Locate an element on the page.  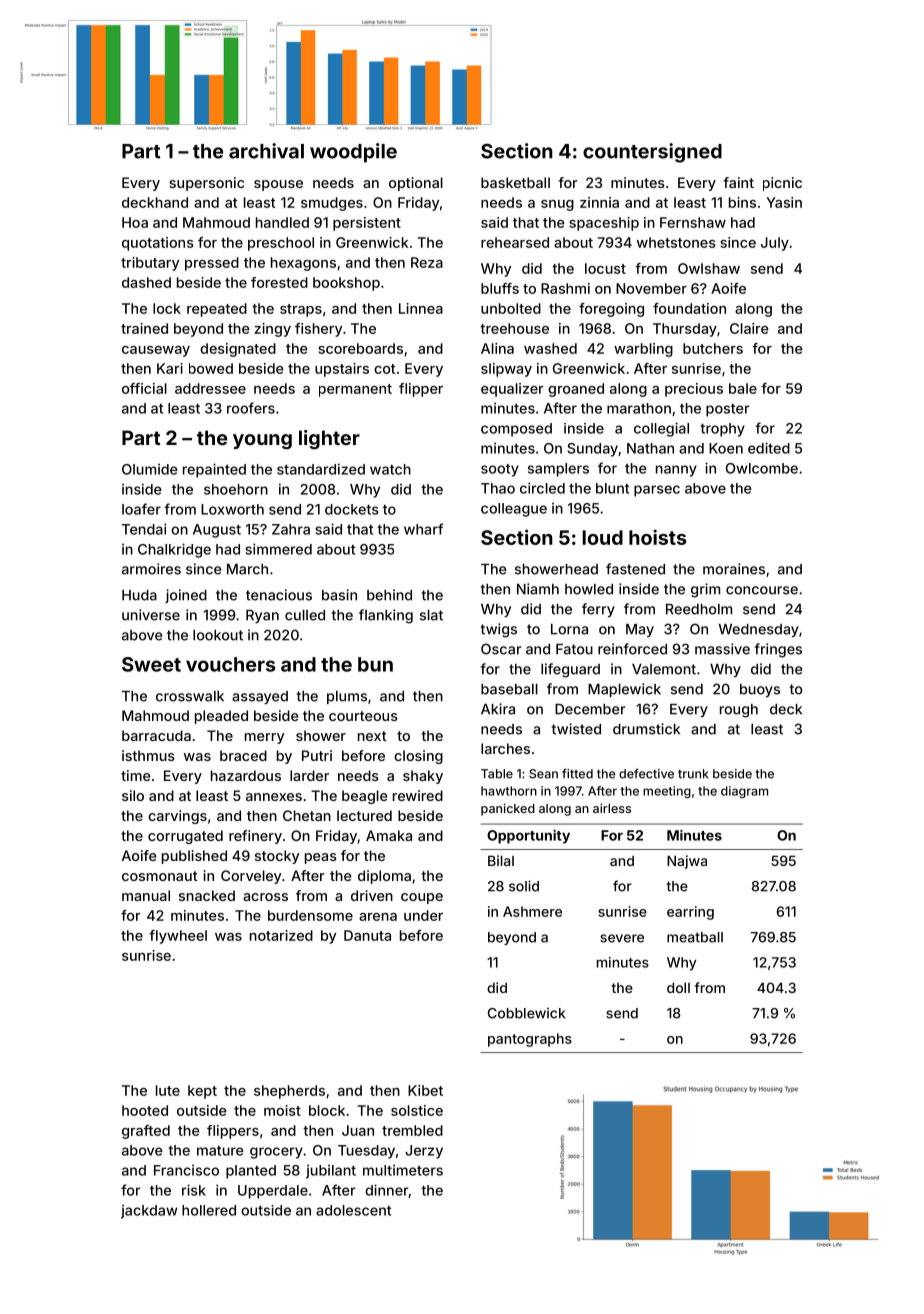
archival is located at coordinates (266, 151).
